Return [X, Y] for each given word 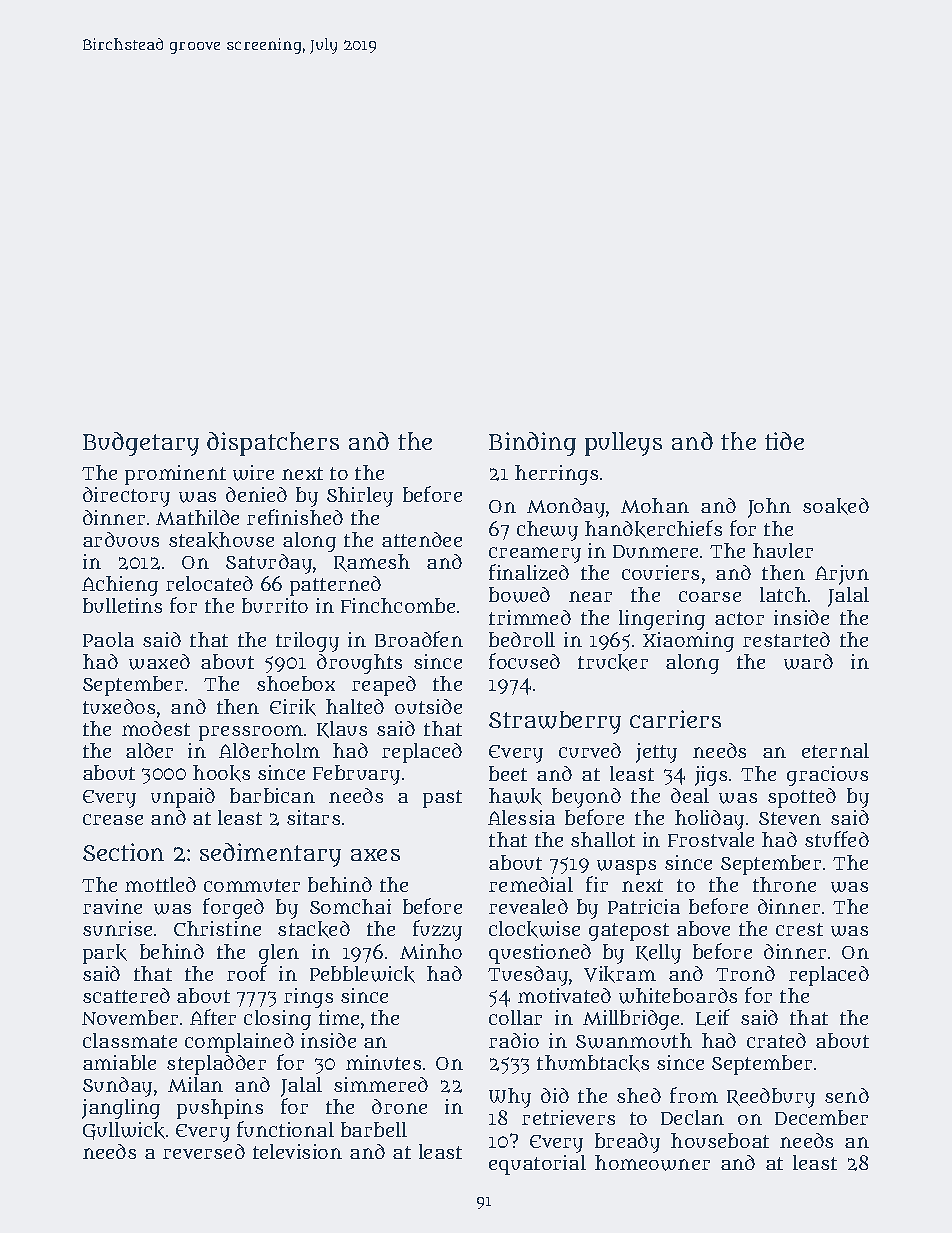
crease [113, 819]
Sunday [117, 1087]
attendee [422, 539]
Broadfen [419, 639]
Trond [745, 973]
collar [515, 1017]
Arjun [842, 575]
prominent [175, 475]
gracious [827, 776]
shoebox [296, 683]
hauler [783, 550]
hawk [515, 796]
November [130, 1017]
